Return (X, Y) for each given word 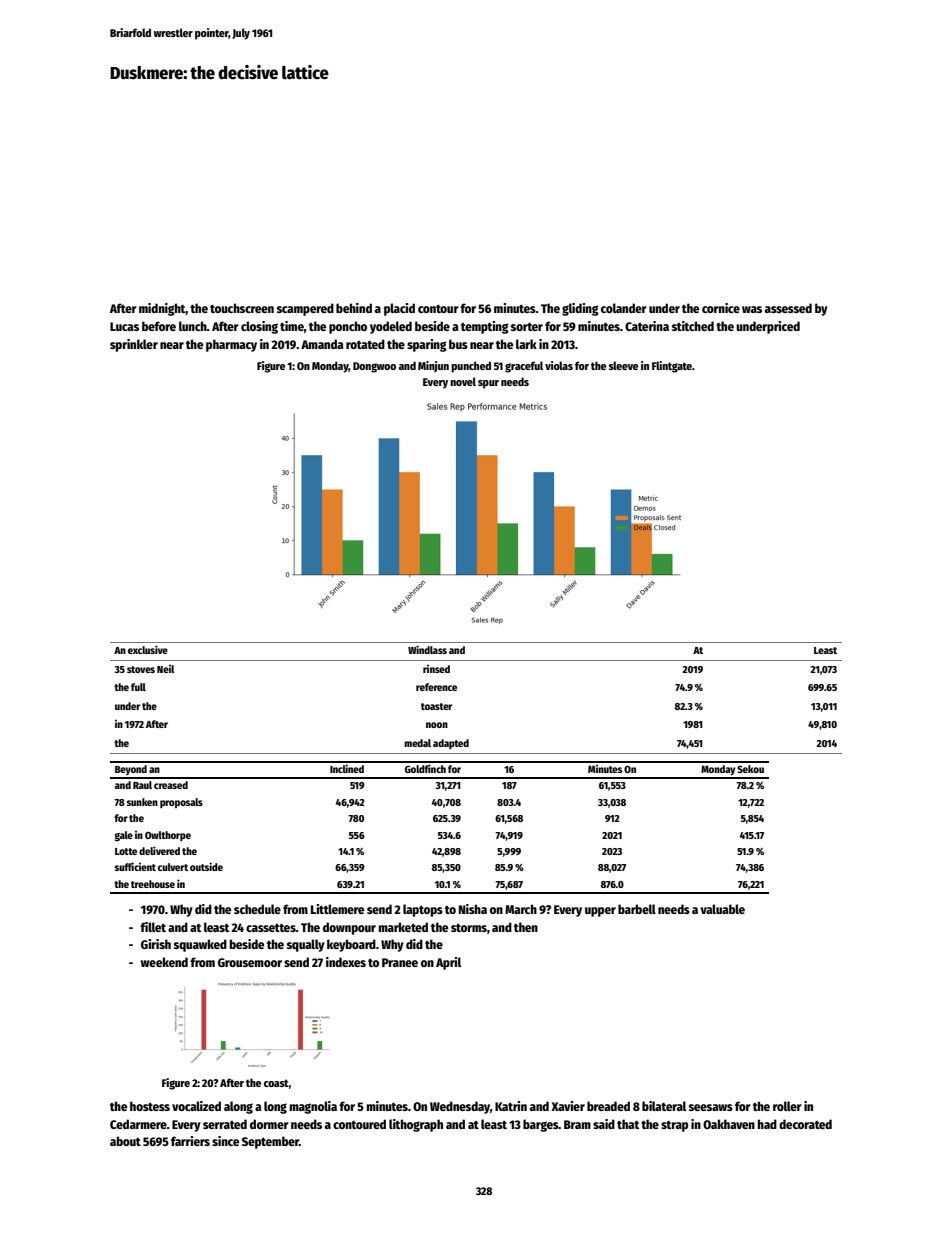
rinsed (436, 668)
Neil (166, 668)
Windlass (427, 649)
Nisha (473, 909)
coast (276, 1083)
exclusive (148, 649)
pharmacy (231, 345)
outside (206, 866)
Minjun (433, 366)
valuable (722, 909)
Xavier (568, 1106)
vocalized (196, 1106)
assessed (788, 308)
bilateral (664, 1106)
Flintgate (672, 367)
